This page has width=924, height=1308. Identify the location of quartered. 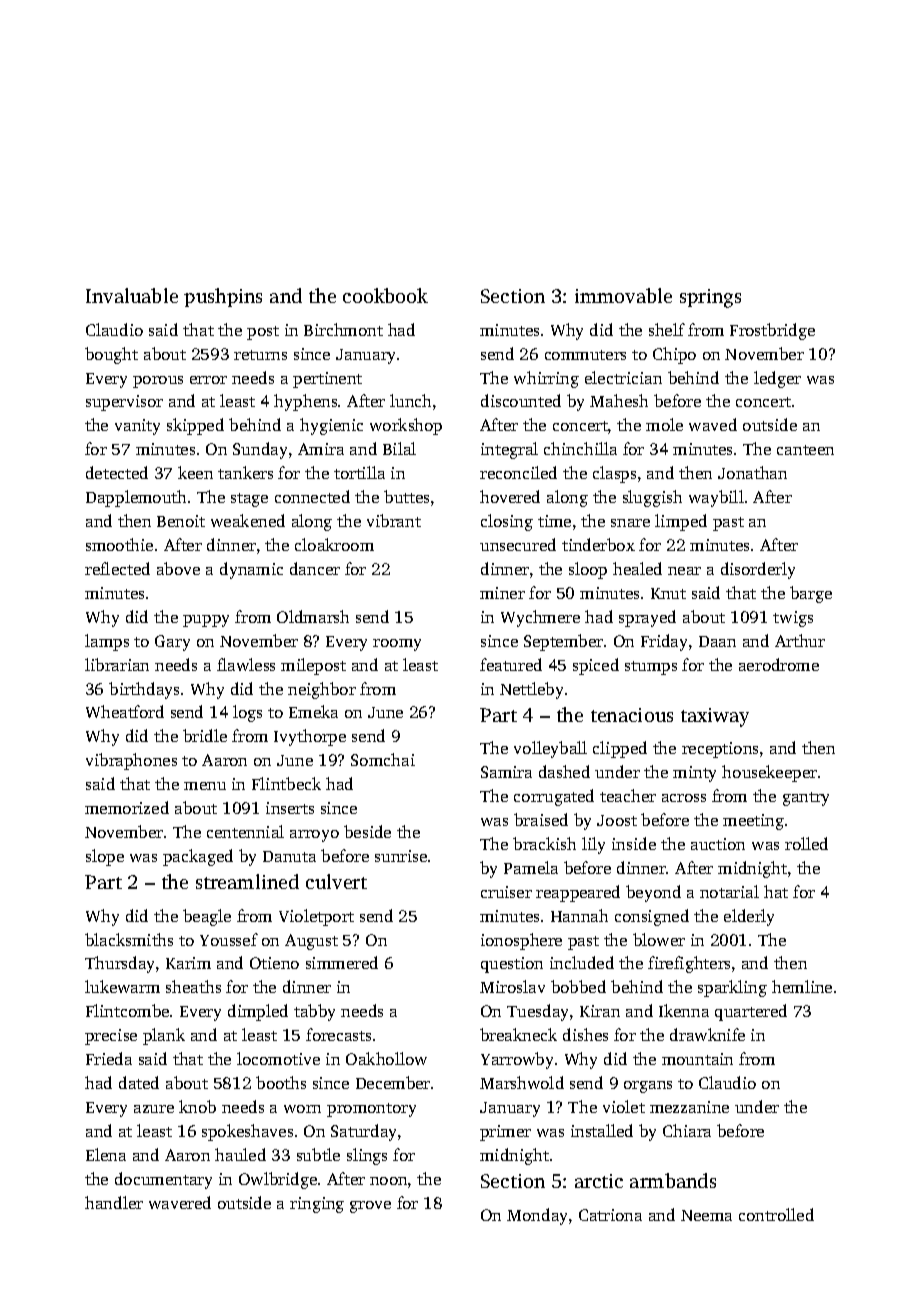
(751, 1012).
